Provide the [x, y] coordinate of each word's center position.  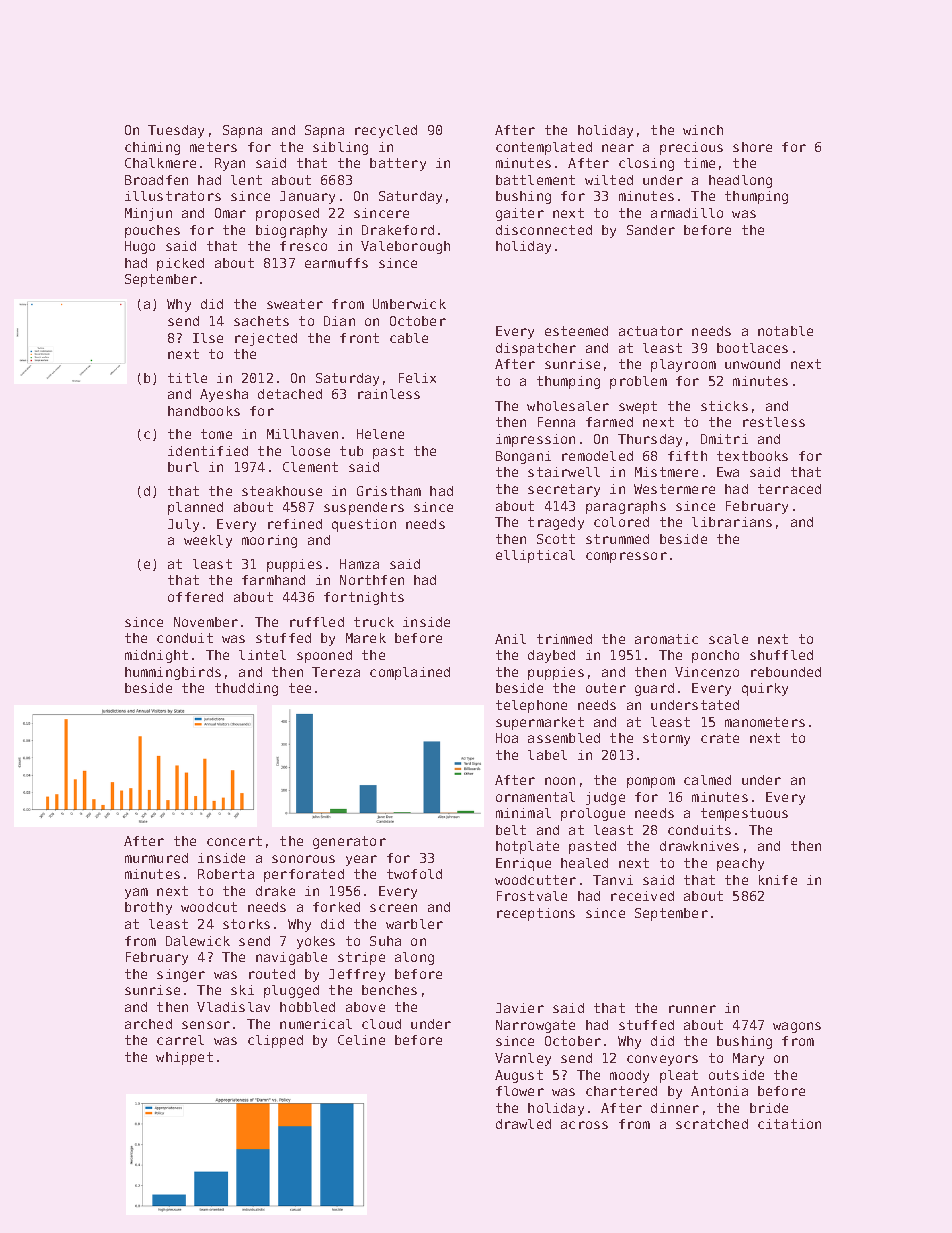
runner [692, 1009]
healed [584, 863]
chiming [152, 148]
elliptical [535, 556]
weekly [208, 541]
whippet [184, 1058]
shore [752, 147]
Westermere [674, 489]
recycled [386, 131]
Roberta [226, 874]
